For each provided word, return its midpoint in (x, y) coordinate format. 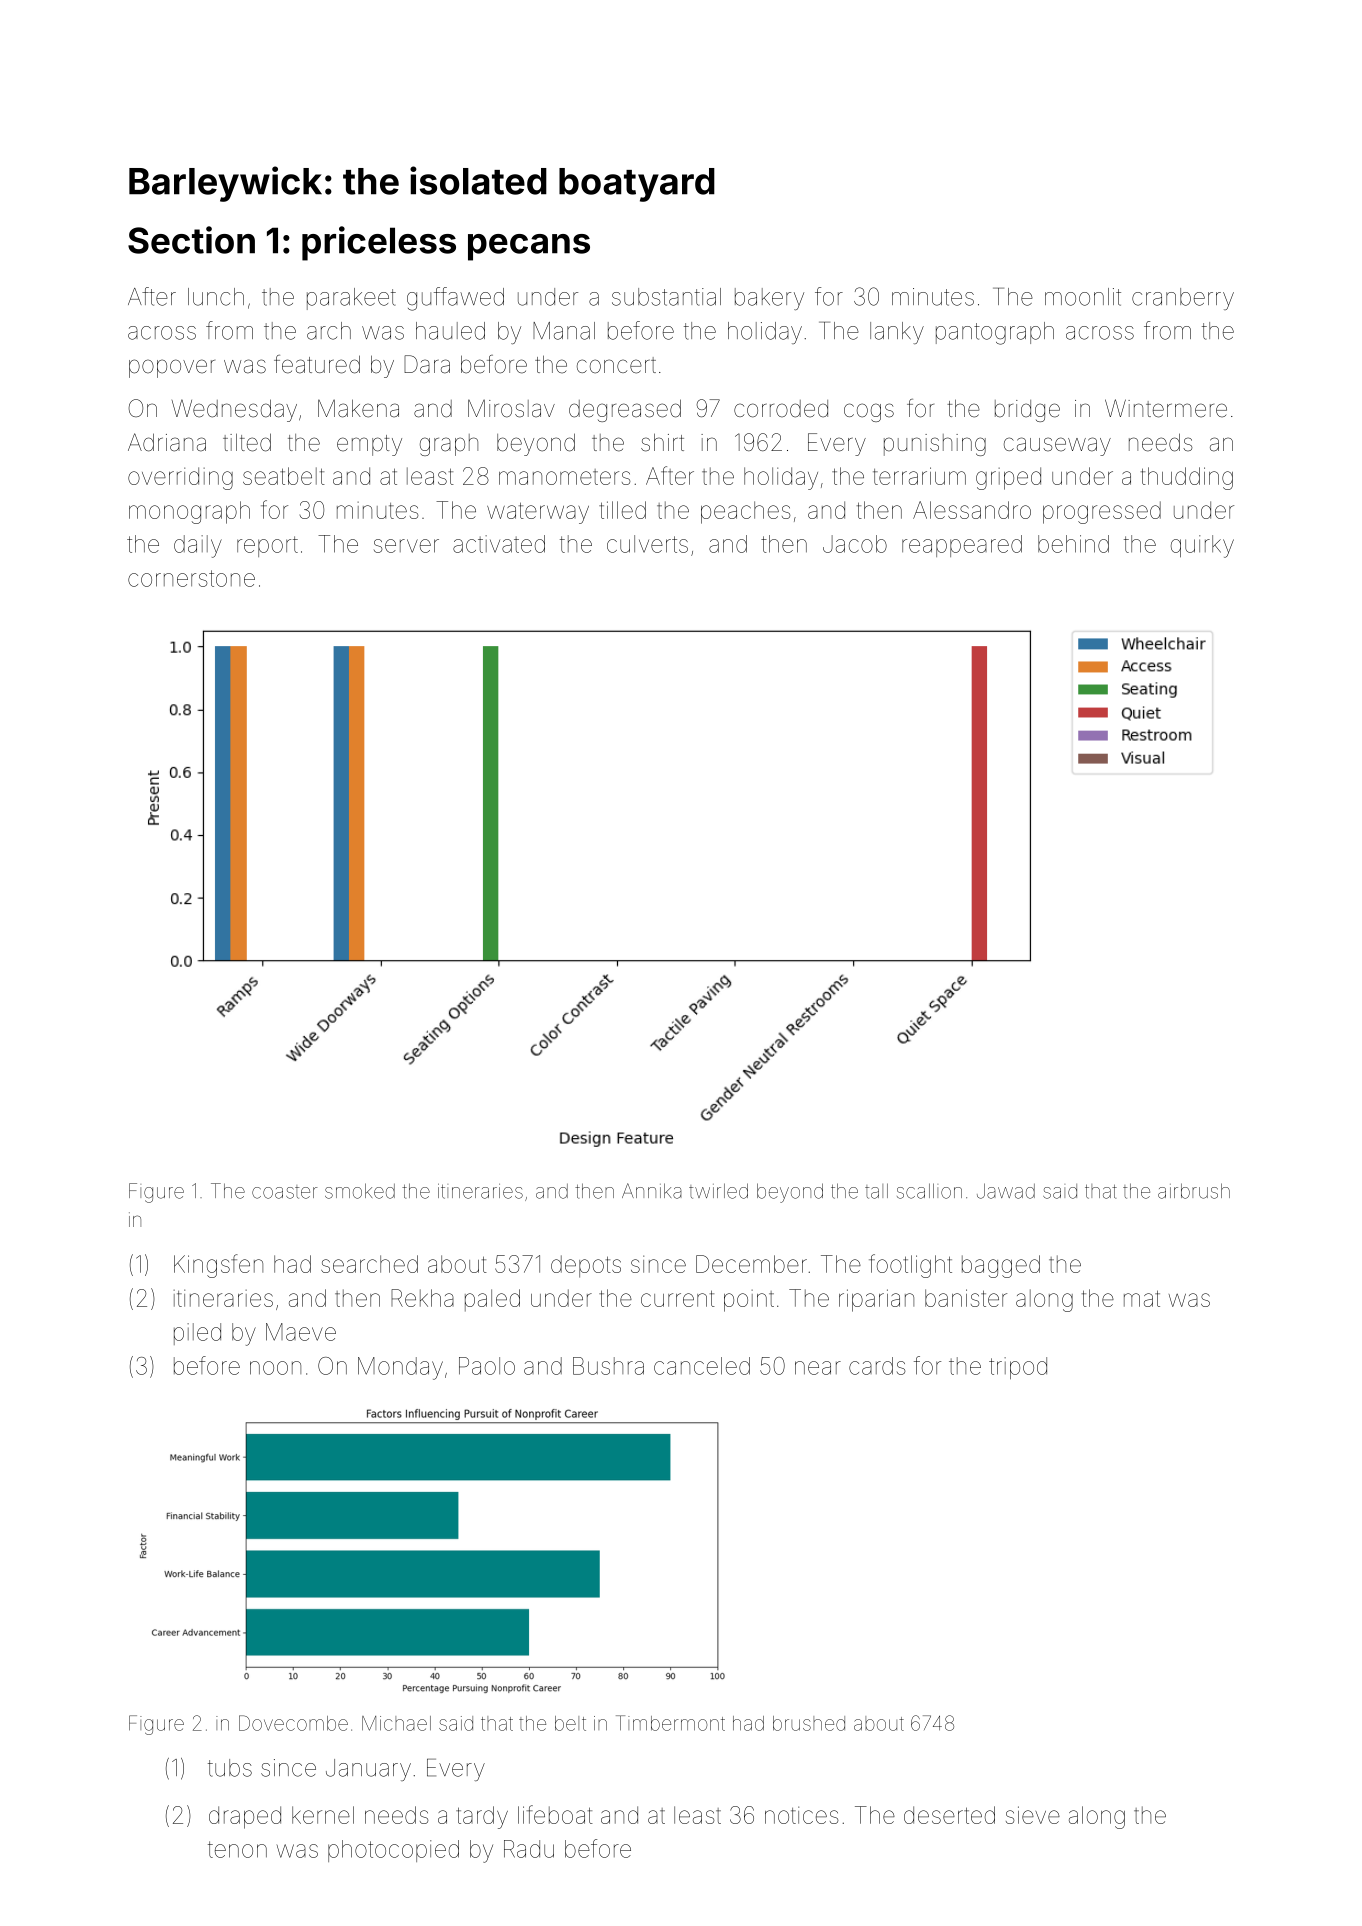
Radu (529, 1849)
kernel (323, 1815)
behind (1073, 544)
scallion (929, 1191)
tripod (1018, 1368)
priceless (379, 243)
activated (499, 544)
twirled (718, 1191)
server (406, 546)
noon (275, 1368)
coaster (284, 1192)
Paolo (487, 1366)
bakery (769, 299)
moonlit (1083, 297)
